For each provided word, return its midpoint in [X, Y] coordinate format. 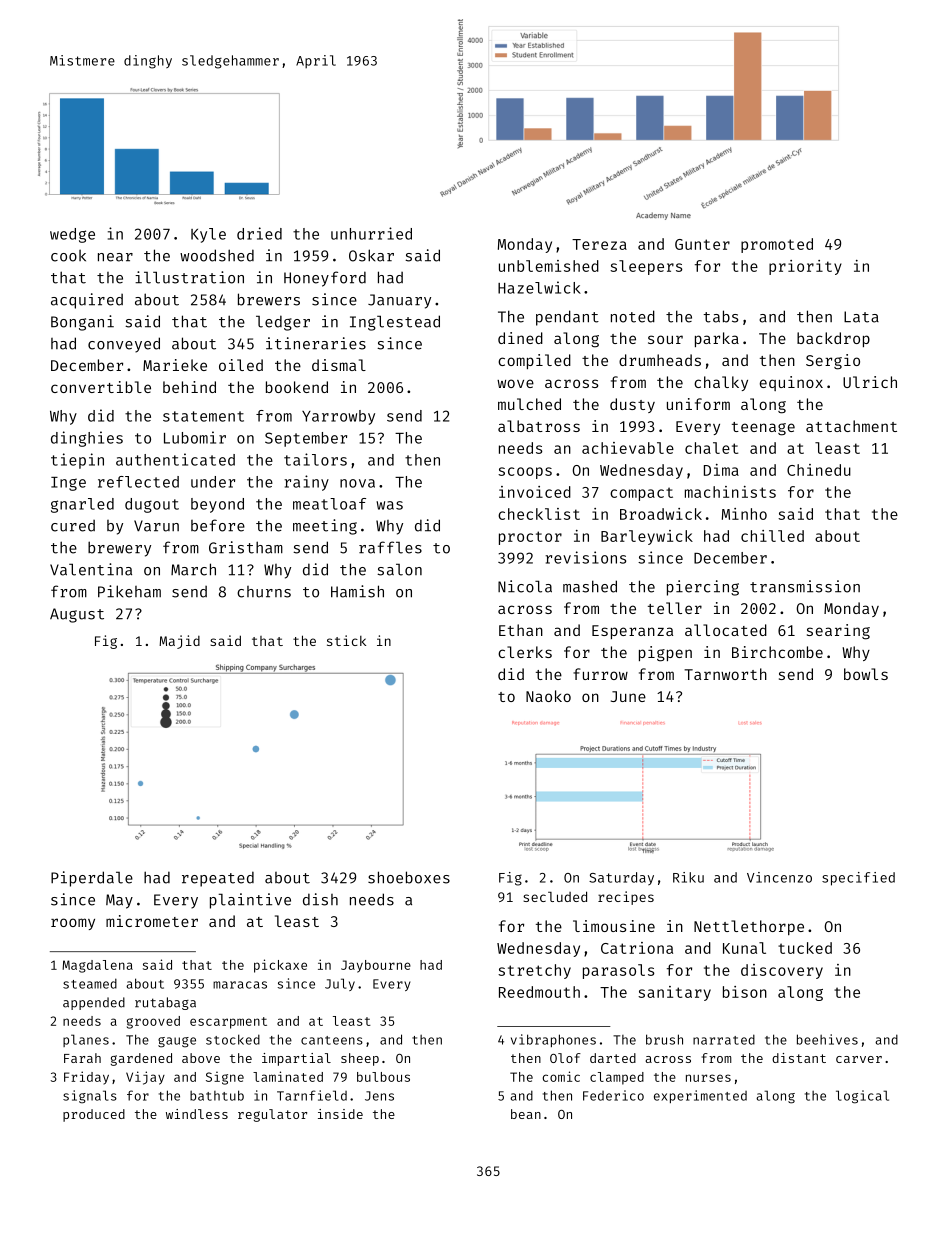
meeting [325, 527]
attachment [851, 426]
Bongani [82, 323]
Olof [565, 1058]
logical [862, 1097]
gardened [141, 1059]
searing [838, 632]
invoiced [535, 492]
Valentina [91, 569]
